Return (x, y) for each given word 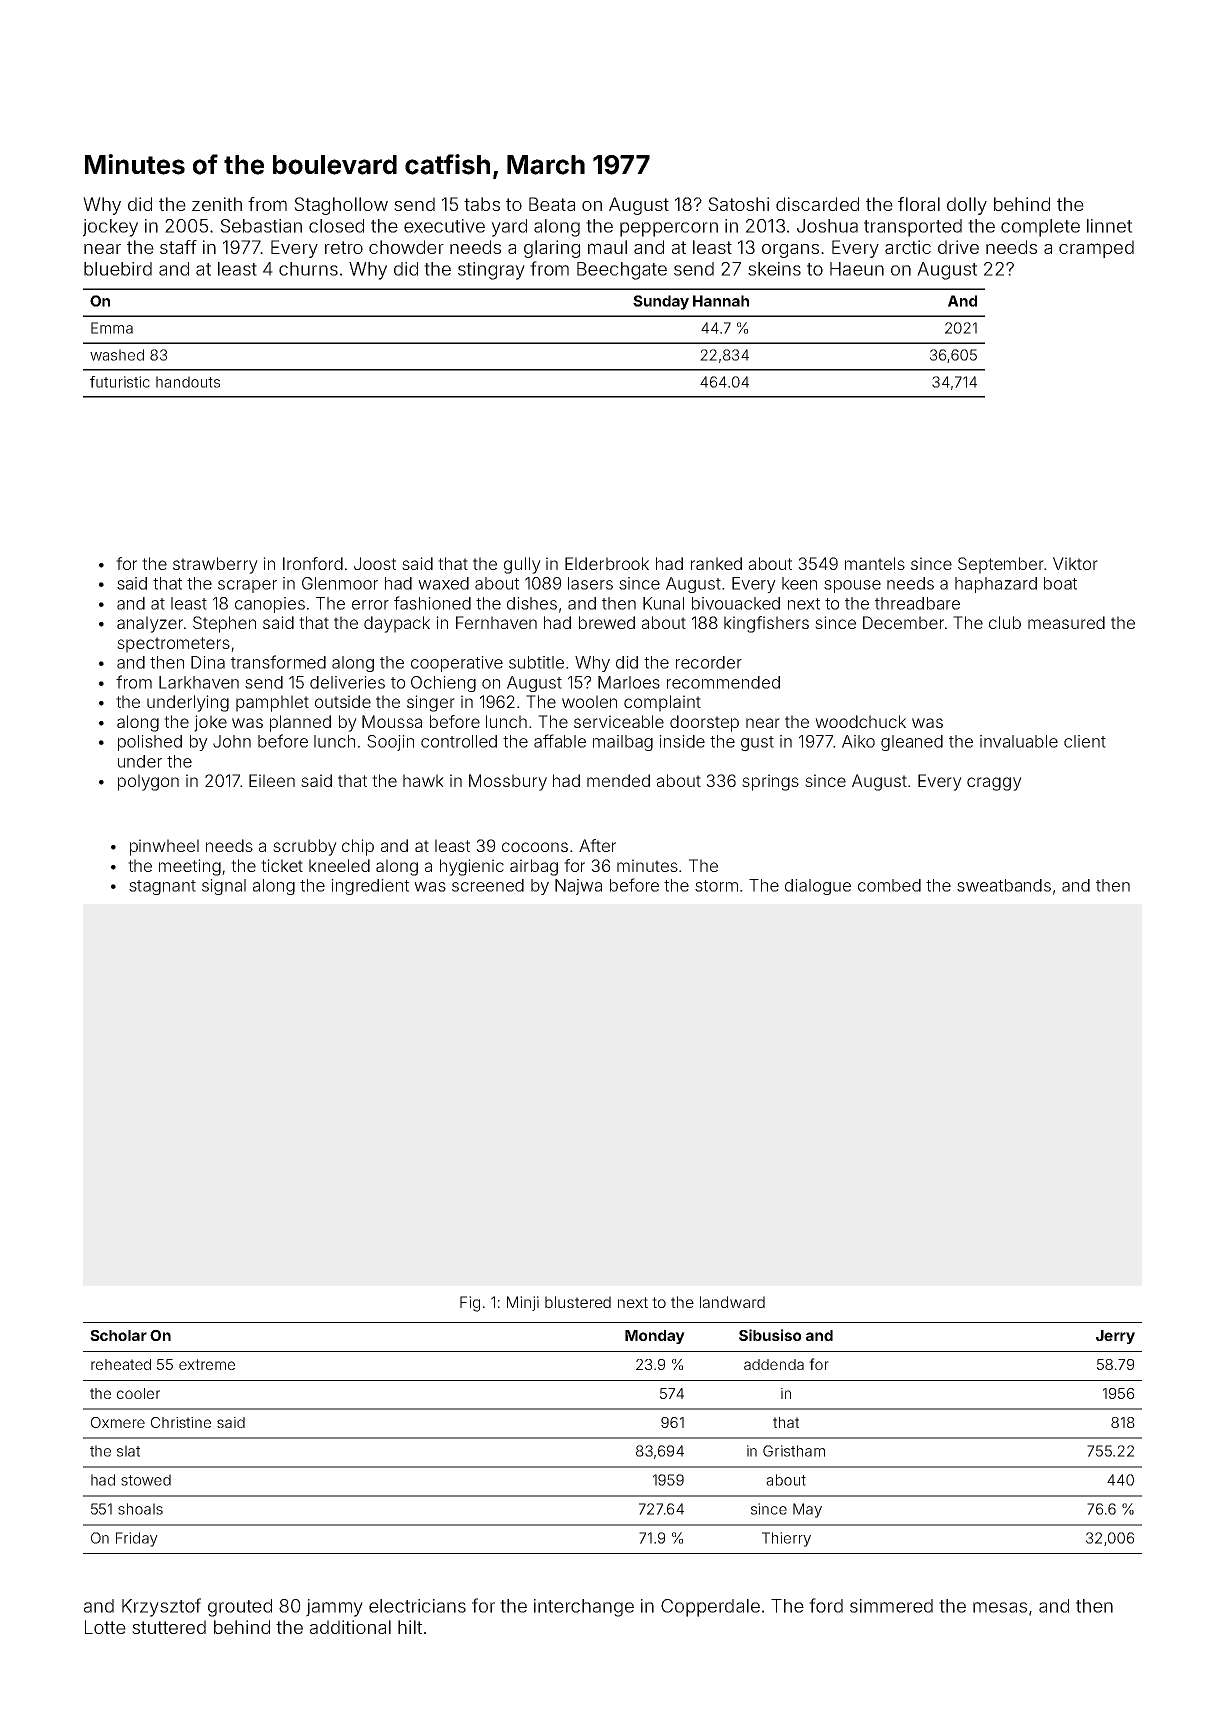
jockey (110, 228)
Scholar (118, 1335)
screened (488, 885)
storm (716, 886)
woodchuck (860, 721)
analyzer (150, 624)
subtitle (536, 662)
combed (889, 885)
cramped (1096, 249)
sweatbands (1004, 885)
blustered (578, 1302)
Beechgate (622, 271)
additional (350, 1627)
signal (224, 887)
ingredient (370, 887)
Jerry (1115, 1337)
